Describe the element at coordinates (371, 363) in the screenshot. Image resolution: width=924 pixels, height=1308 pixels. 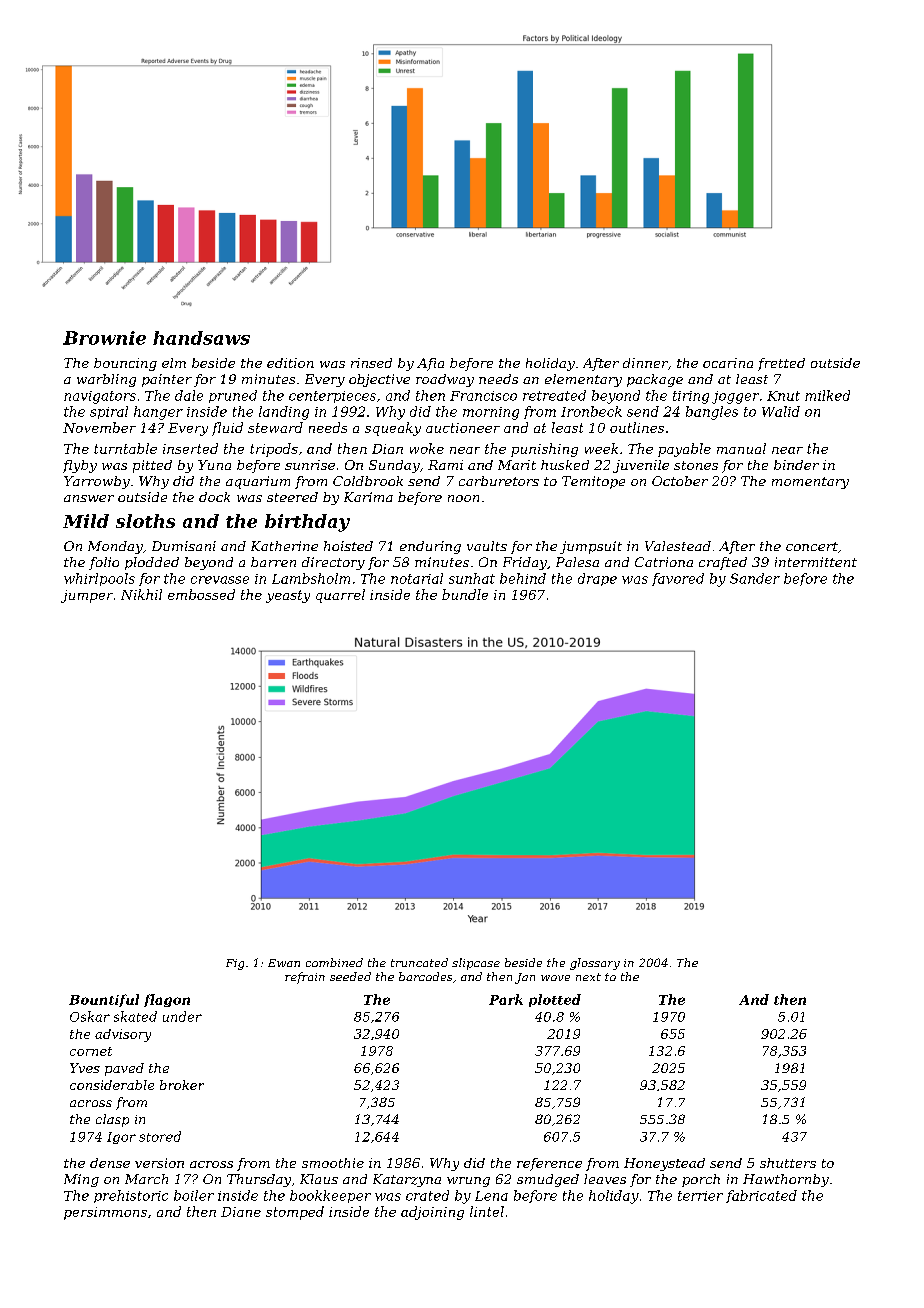
I see `rinsed` at that location.
